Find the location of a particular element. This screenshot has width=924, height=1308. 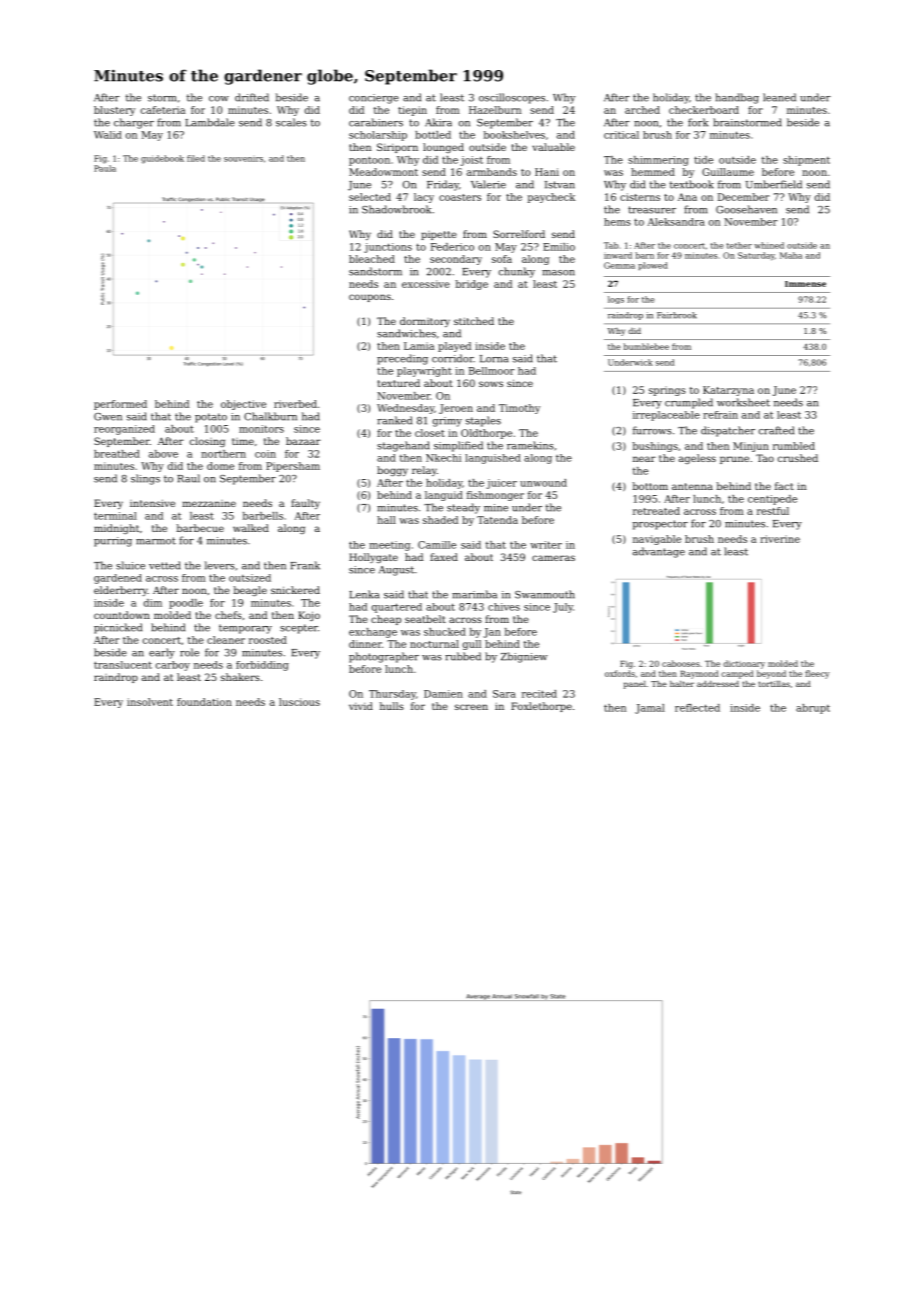

performed is located at coordinates (120, 405).
